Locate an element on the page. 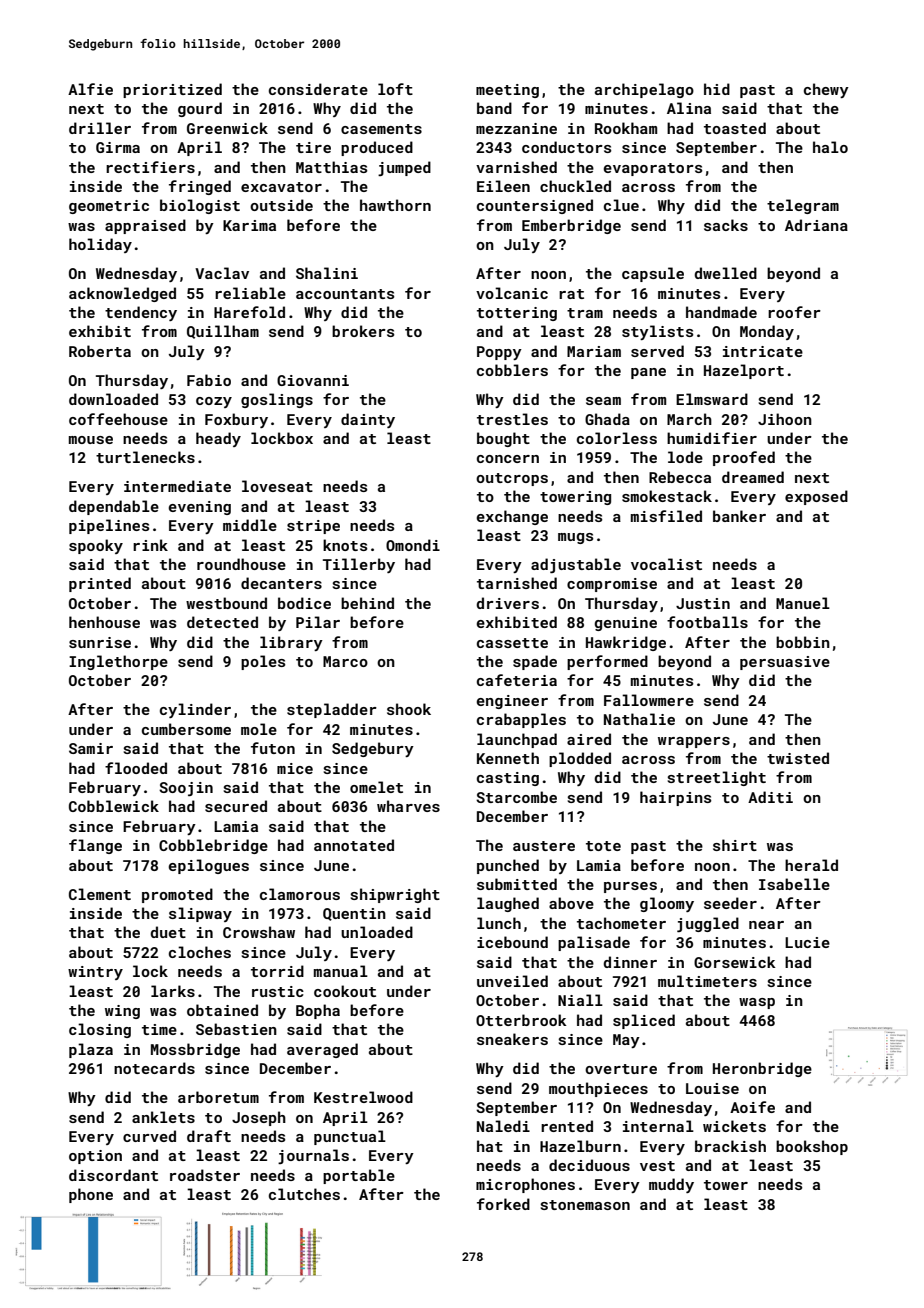  Kestrelwood is located at coordinates (363, 1097).
